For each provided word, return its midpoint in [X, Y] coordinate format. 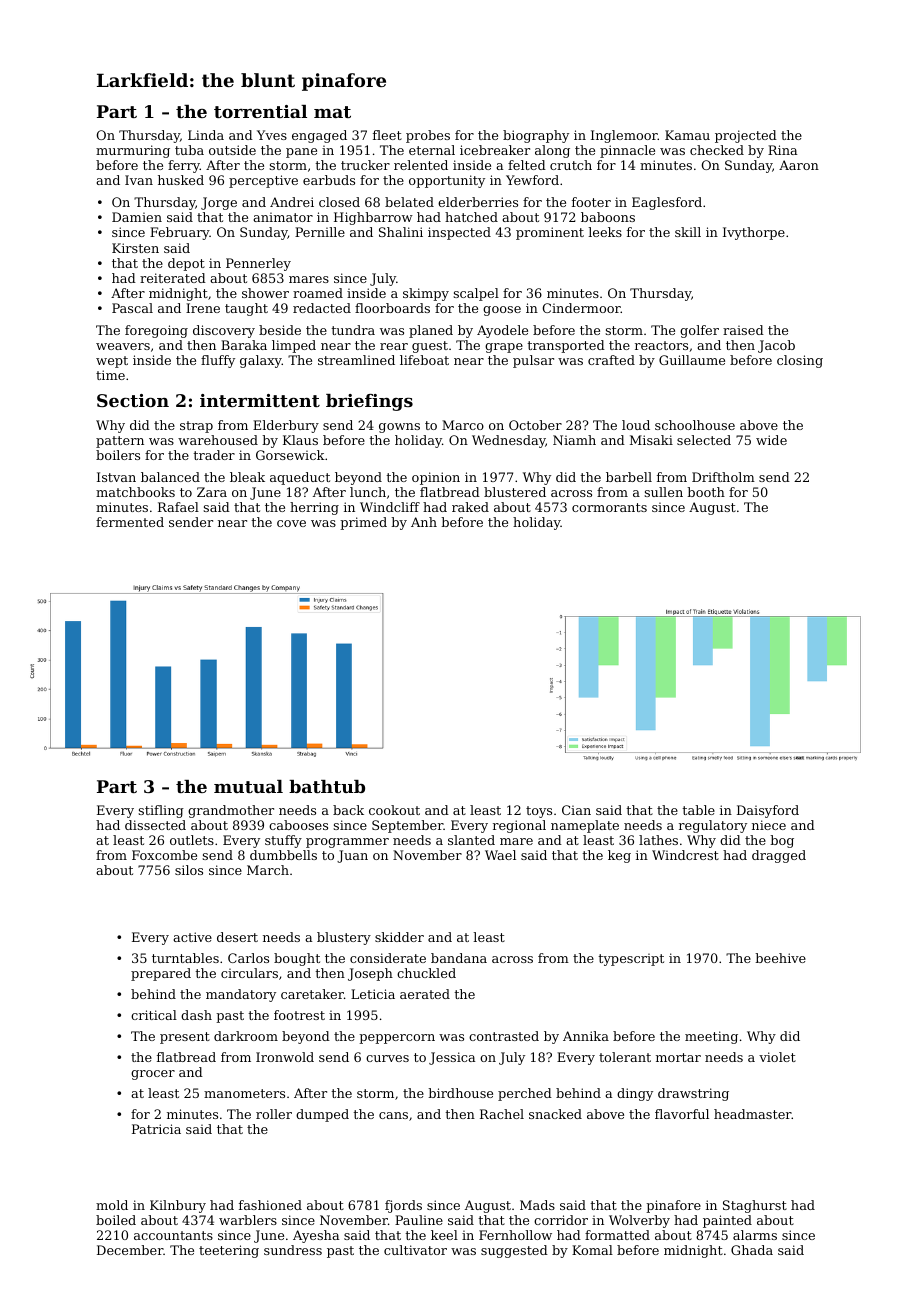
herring [314, 508]
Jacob [776, 346]
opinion [436, 478]
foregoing [156, 331]
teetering [229, 1251]
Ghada [752, 1250]
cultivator [415, 1250]
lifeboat [424, 360]
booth [706, 492]
